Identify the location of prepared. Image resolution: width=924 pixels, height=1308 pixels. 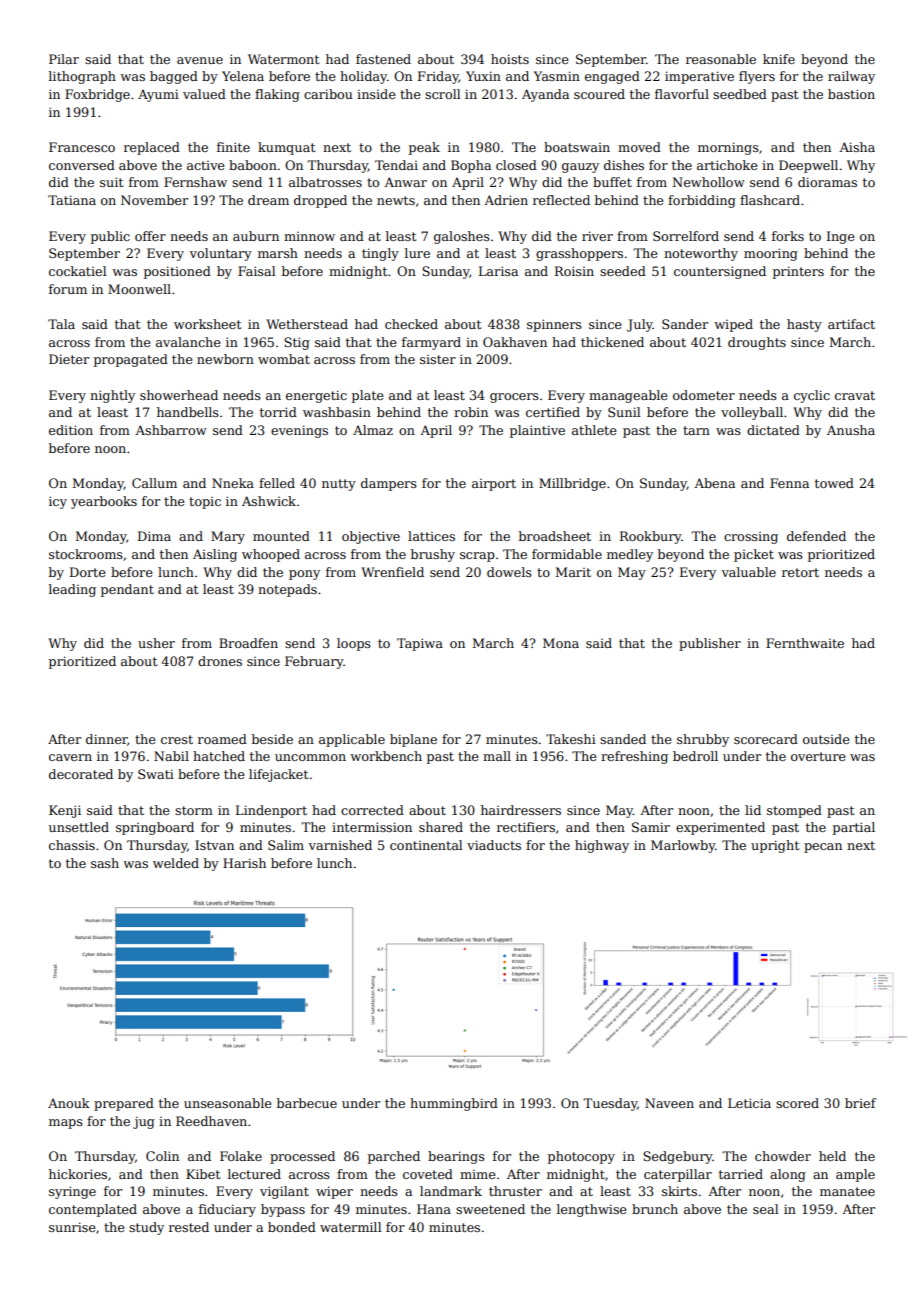
(124, 1104).
